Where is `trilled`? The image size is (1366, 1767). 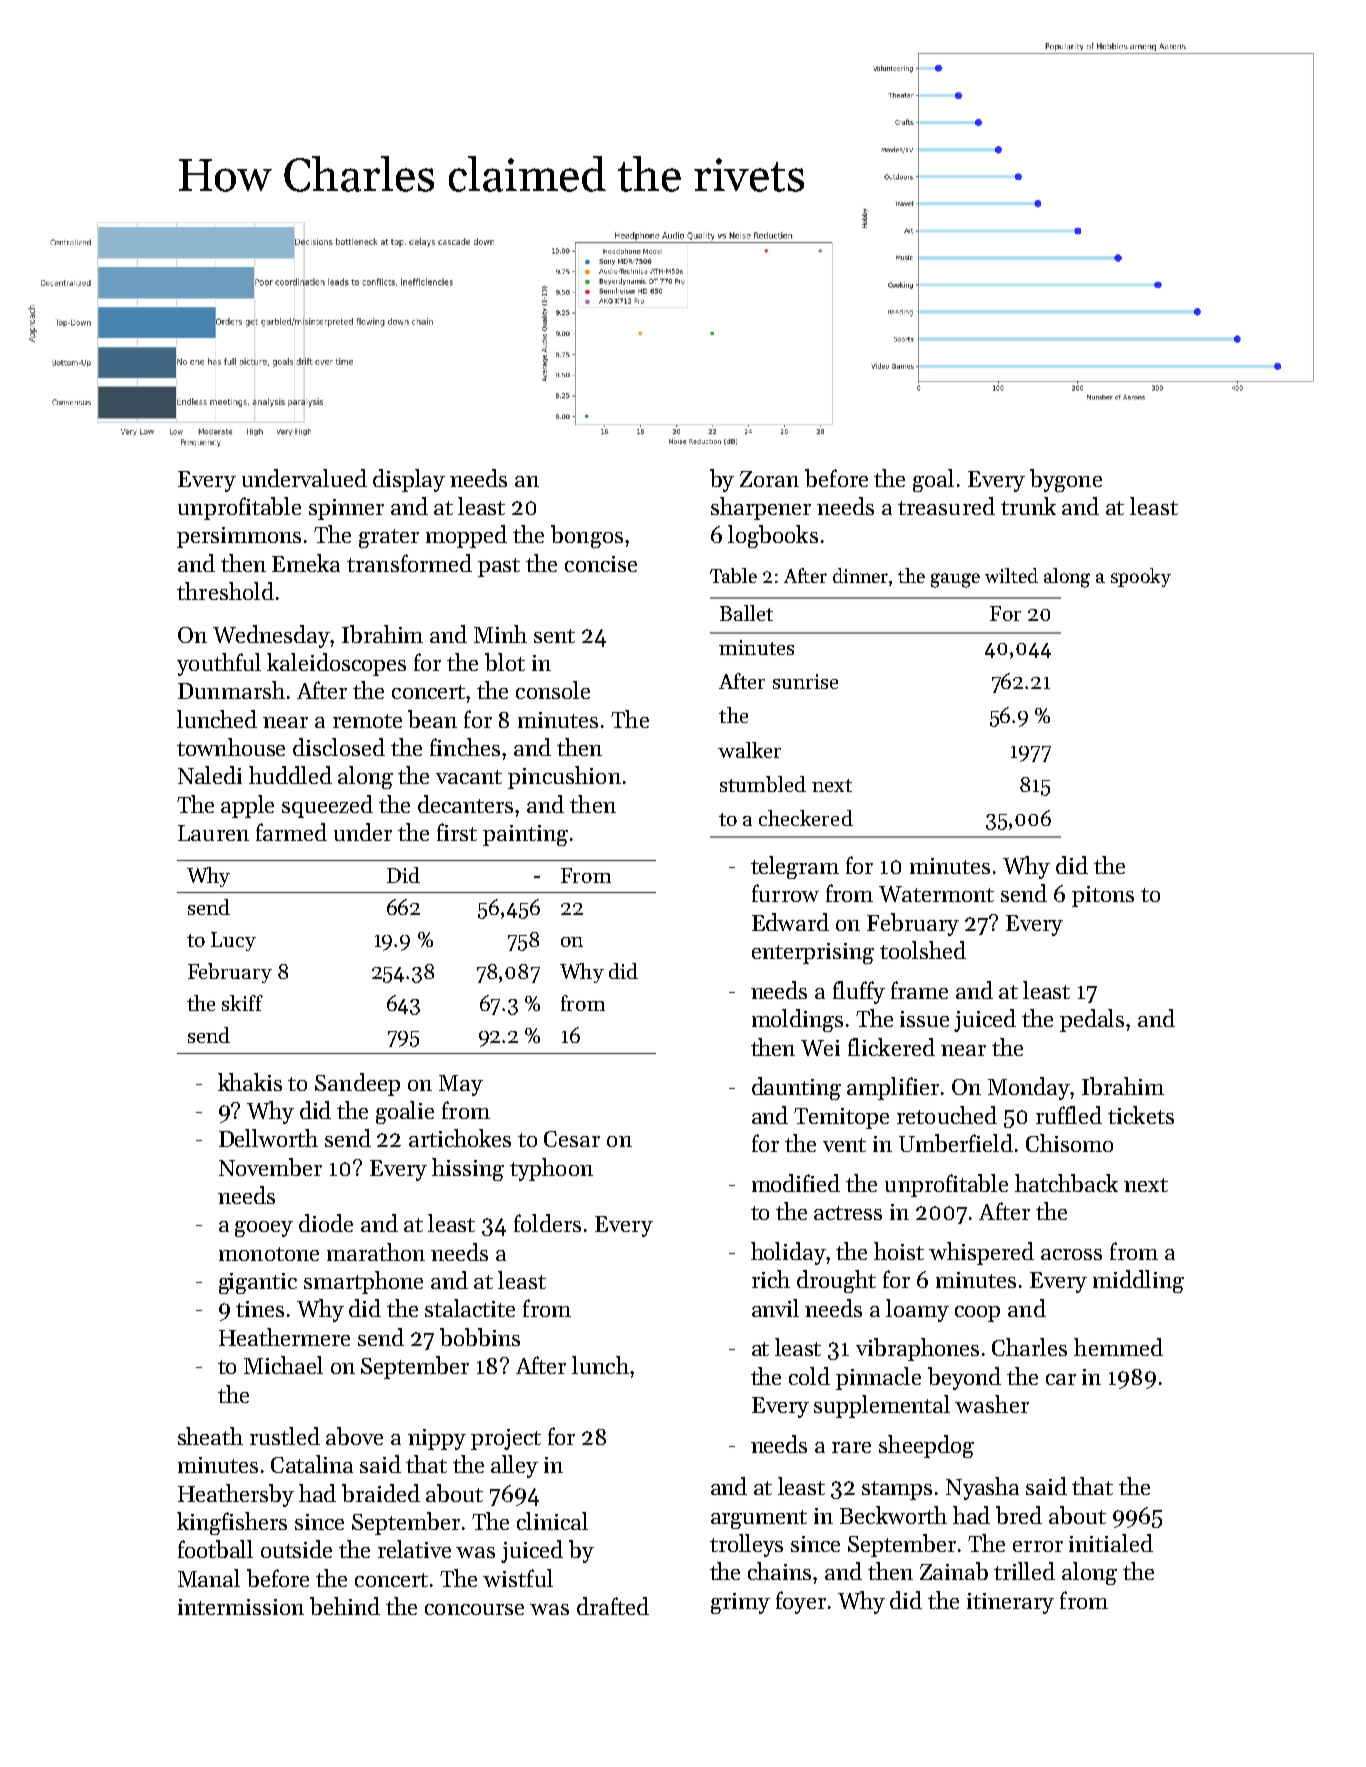 trilled is located at coordinates (1024, 1571).
